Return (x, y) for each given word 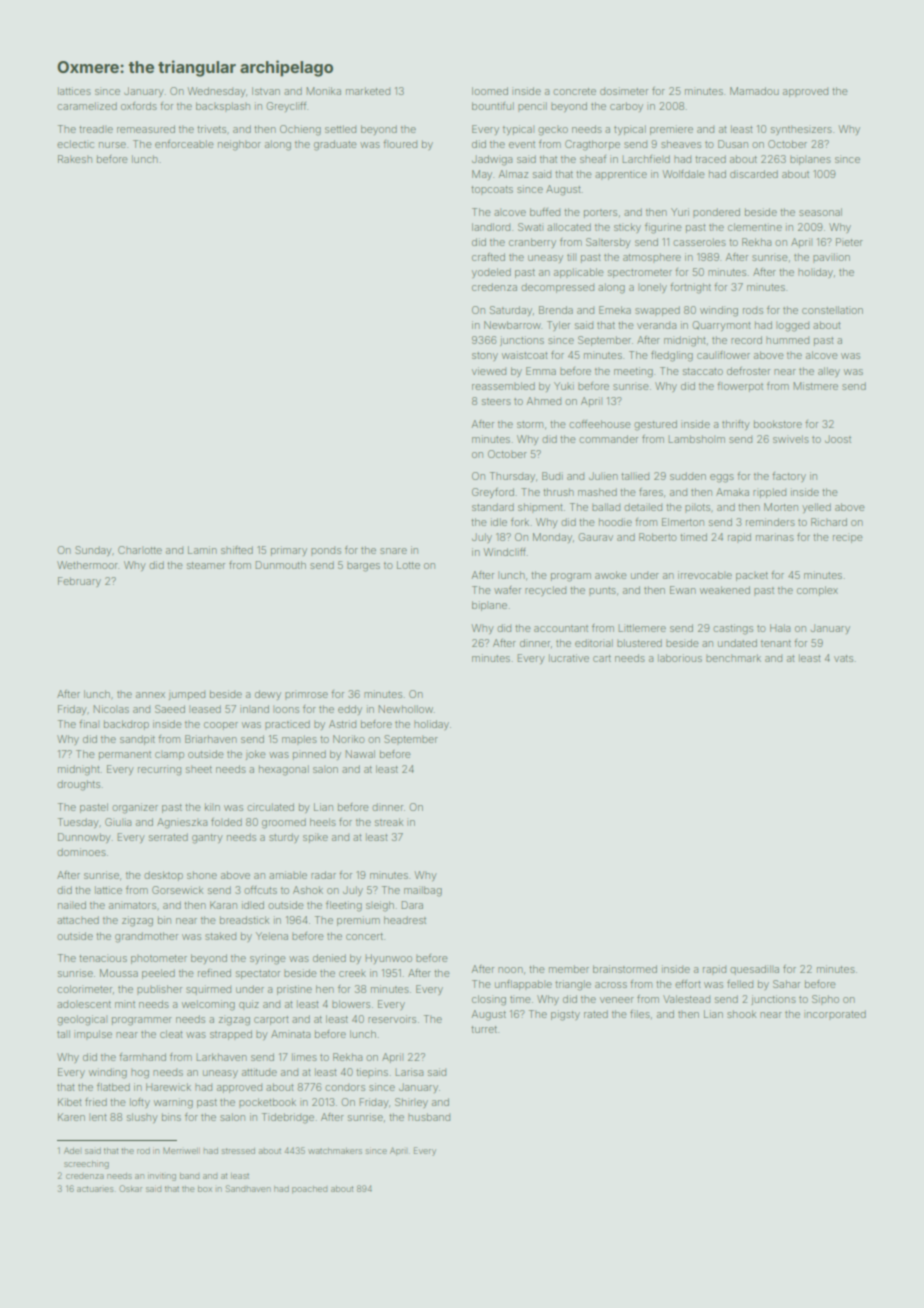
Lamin (202, 550)
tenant (776, 643)
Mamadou (754, 91)
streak (389, 822)
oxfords (139, 106)
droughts (78, 785)
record (746, 340)
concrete (574, 91)
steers (496, 401)
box (205, 1189)
